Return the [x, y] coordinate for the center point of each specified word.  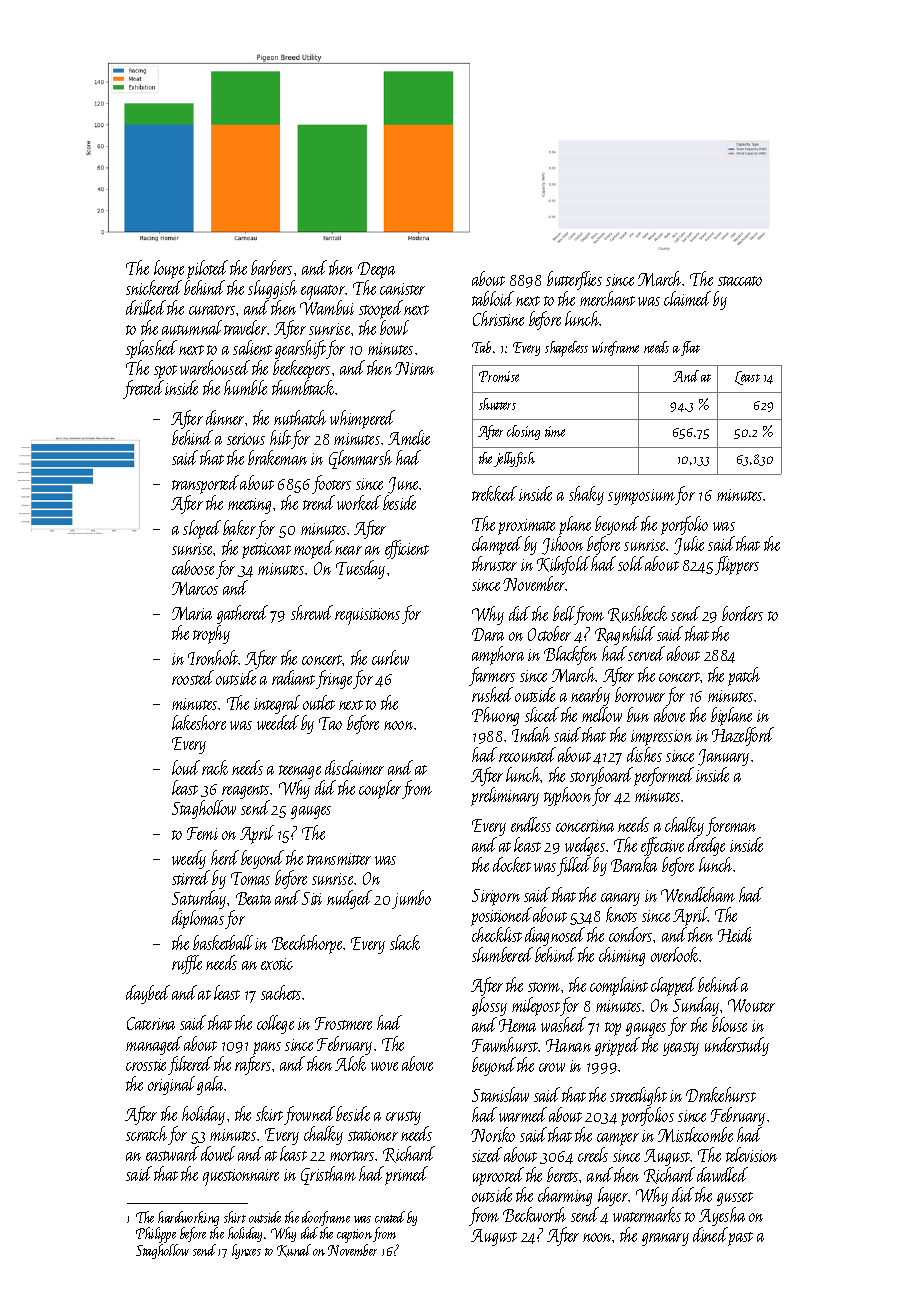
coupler [380, 789]
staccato [740, 281]
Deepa [376, 270]
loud [186, 767]
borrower [640, 694]
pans [267, 1048]
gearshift [300, 349]
